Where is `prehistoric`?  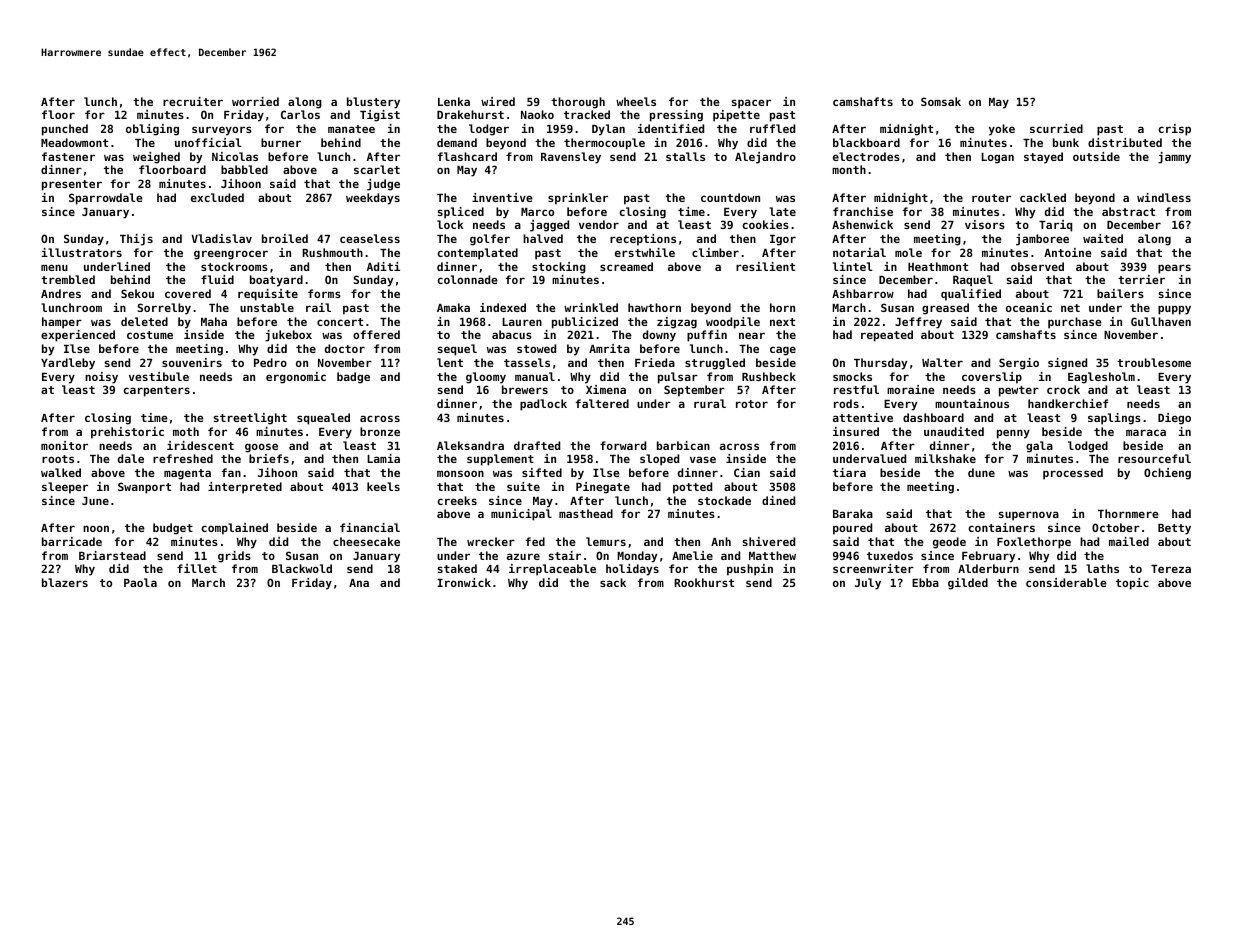 prehistoric is located at coordinates (127, 433).
